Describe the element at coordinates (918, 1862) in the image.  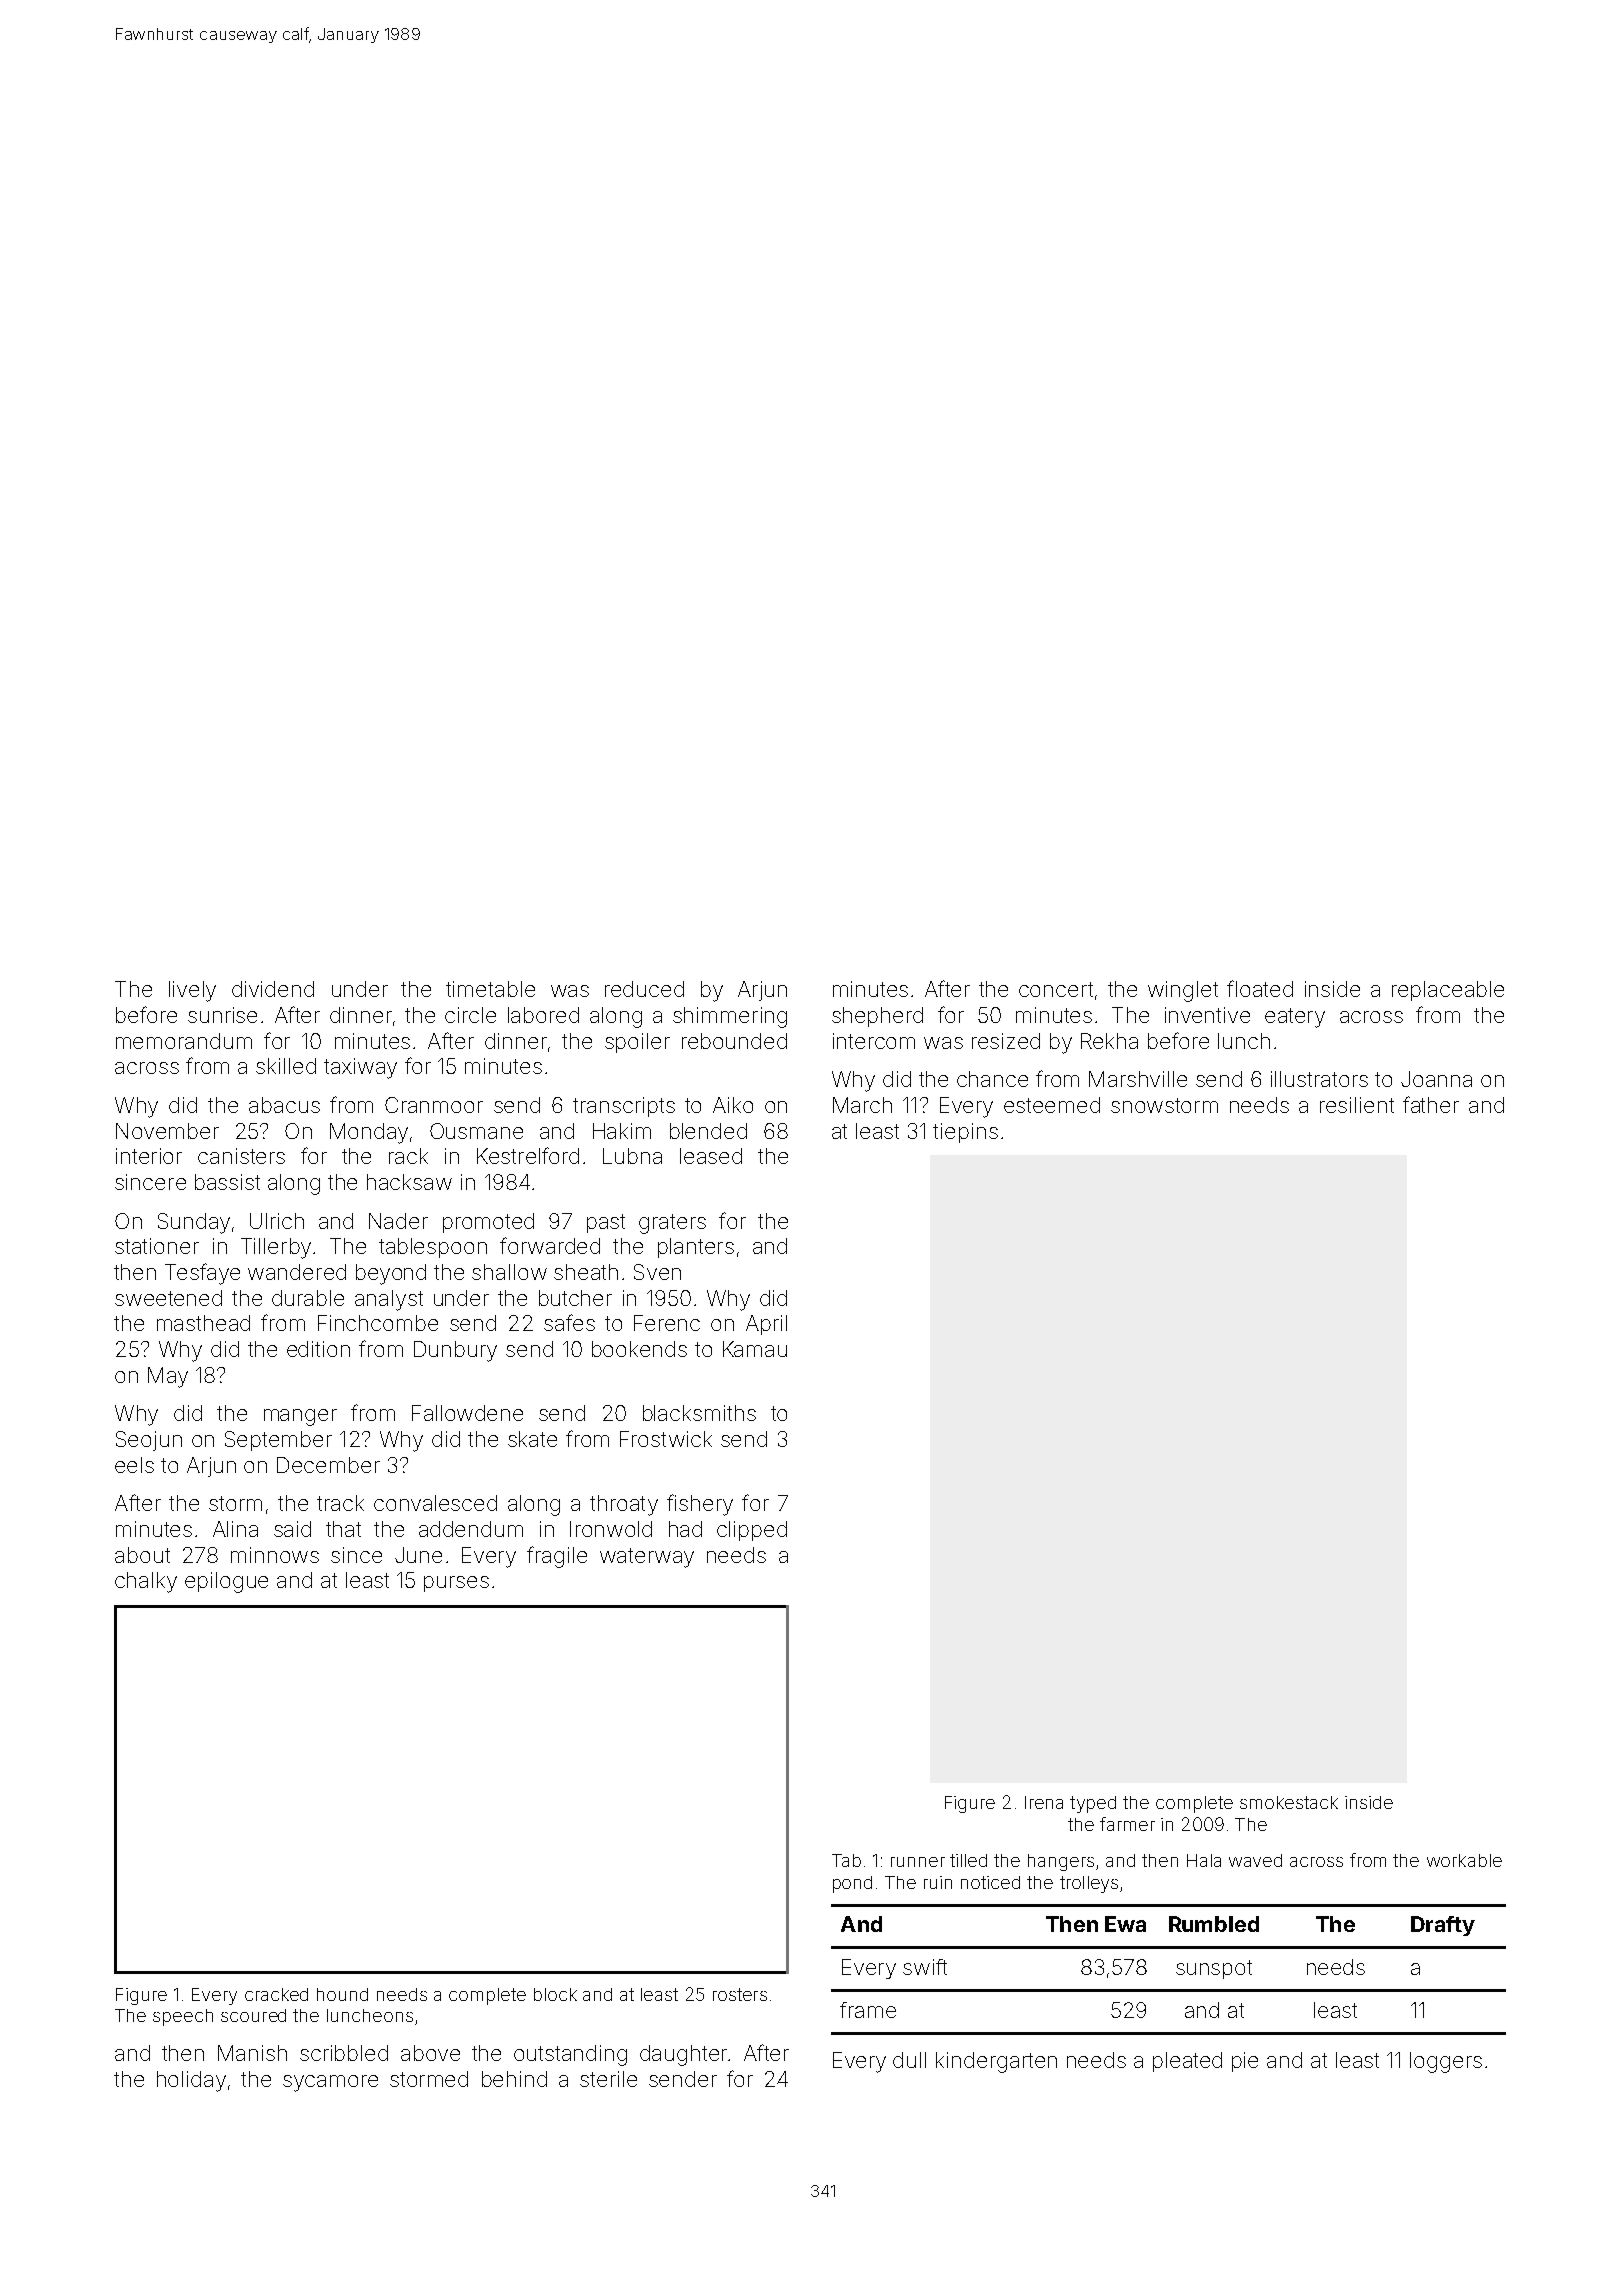
I see `runner` at that location.
